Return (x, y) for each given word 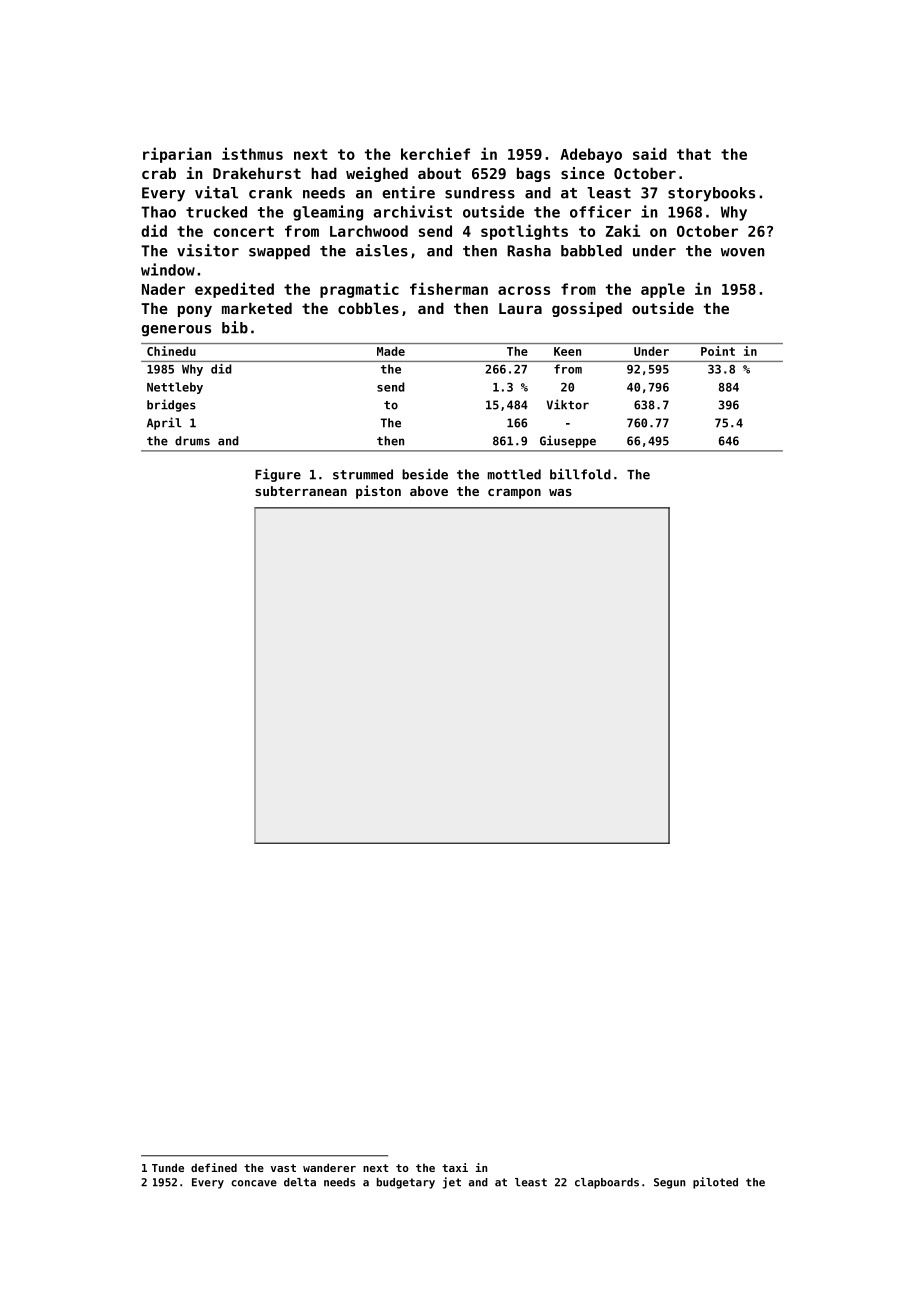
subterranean (301, 491)
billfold (580, 474)
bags (533, 174)
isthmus (252, 153)
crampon (514, 494)
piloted (715, 1183)
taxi (455, 1167)
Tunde (168, 1167)
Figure (278, 475)
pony (195, 311)
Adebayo (591, 155)
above (429, 491)
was (560, 492)
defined (214, 1167)
